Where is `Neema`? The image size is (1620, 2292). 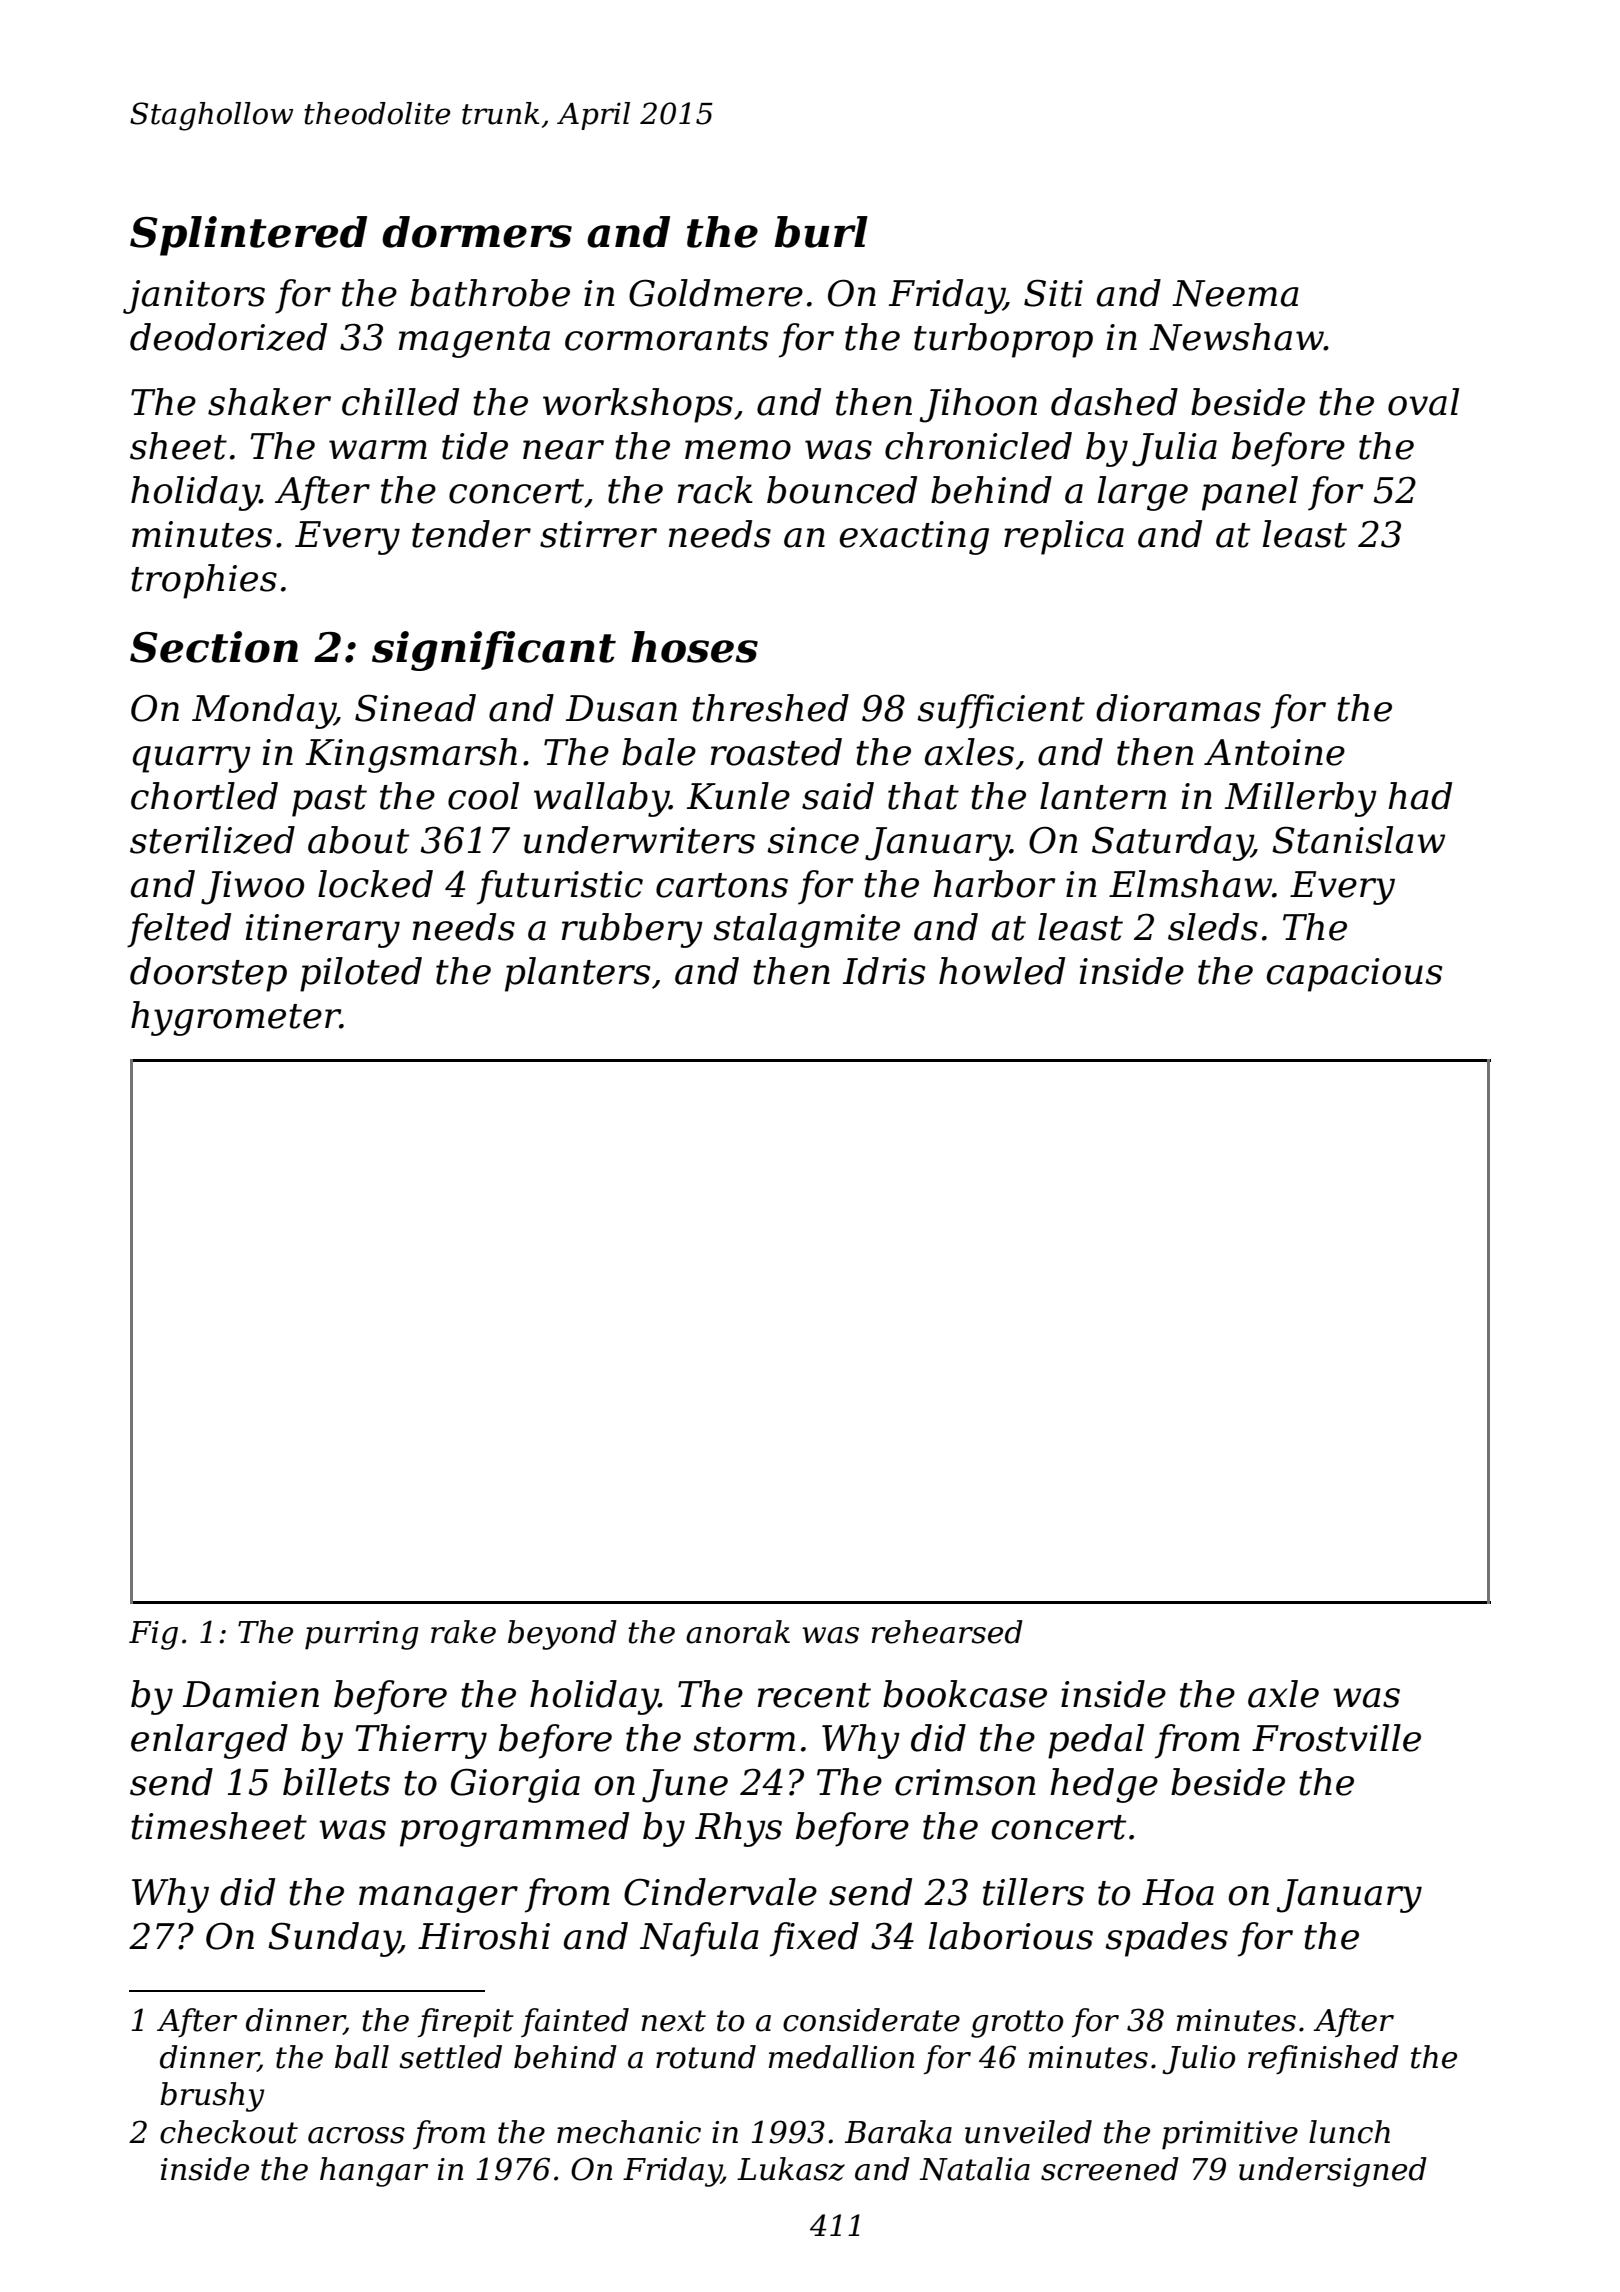
Neema is located at coordinates (1235, 293).
